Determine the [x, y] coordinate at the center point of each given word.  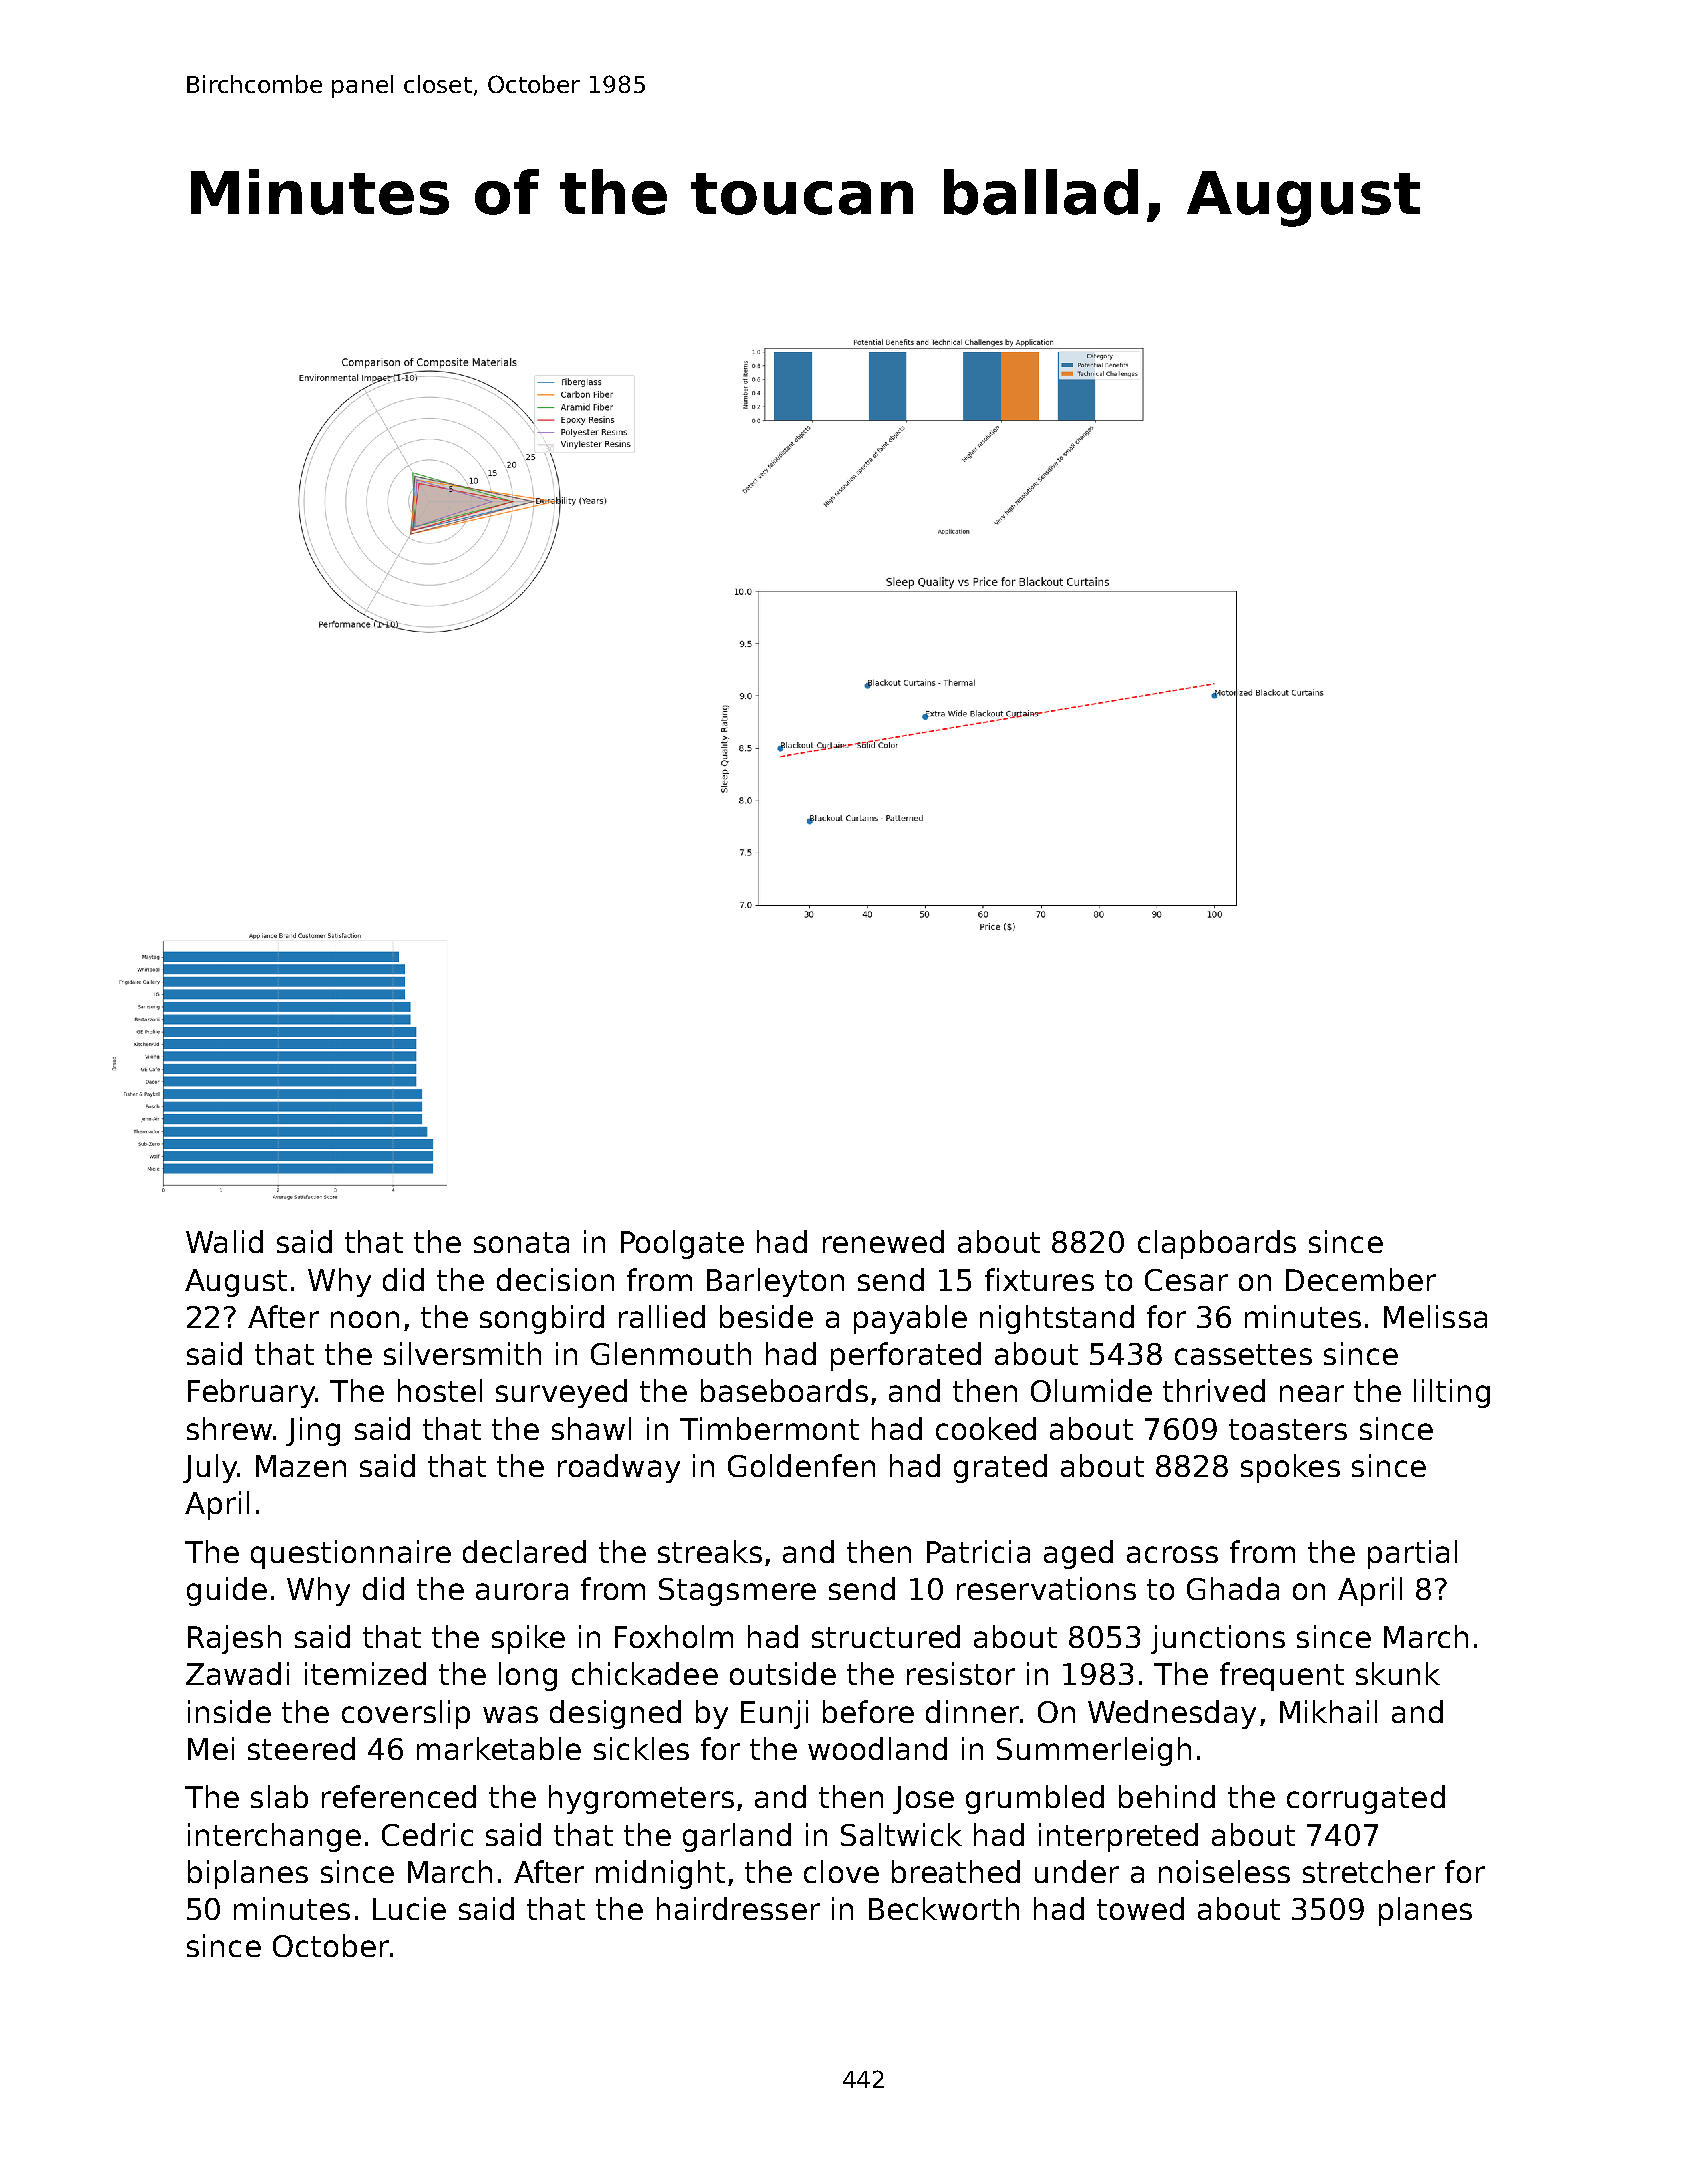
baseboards [784, 1390]
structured [886, 1636]
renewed [883, 1241]
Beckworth [944, 1908]
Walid [224, 1241]
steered [301, 1748]
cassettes [1243, 1354]
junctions [1218, 1639]
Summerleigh [1094, 1751]
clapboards [1217, 1244]
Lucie [409, 1908]
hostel [440, 1390]
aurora [522, 1591]
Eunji [774, 1714]
